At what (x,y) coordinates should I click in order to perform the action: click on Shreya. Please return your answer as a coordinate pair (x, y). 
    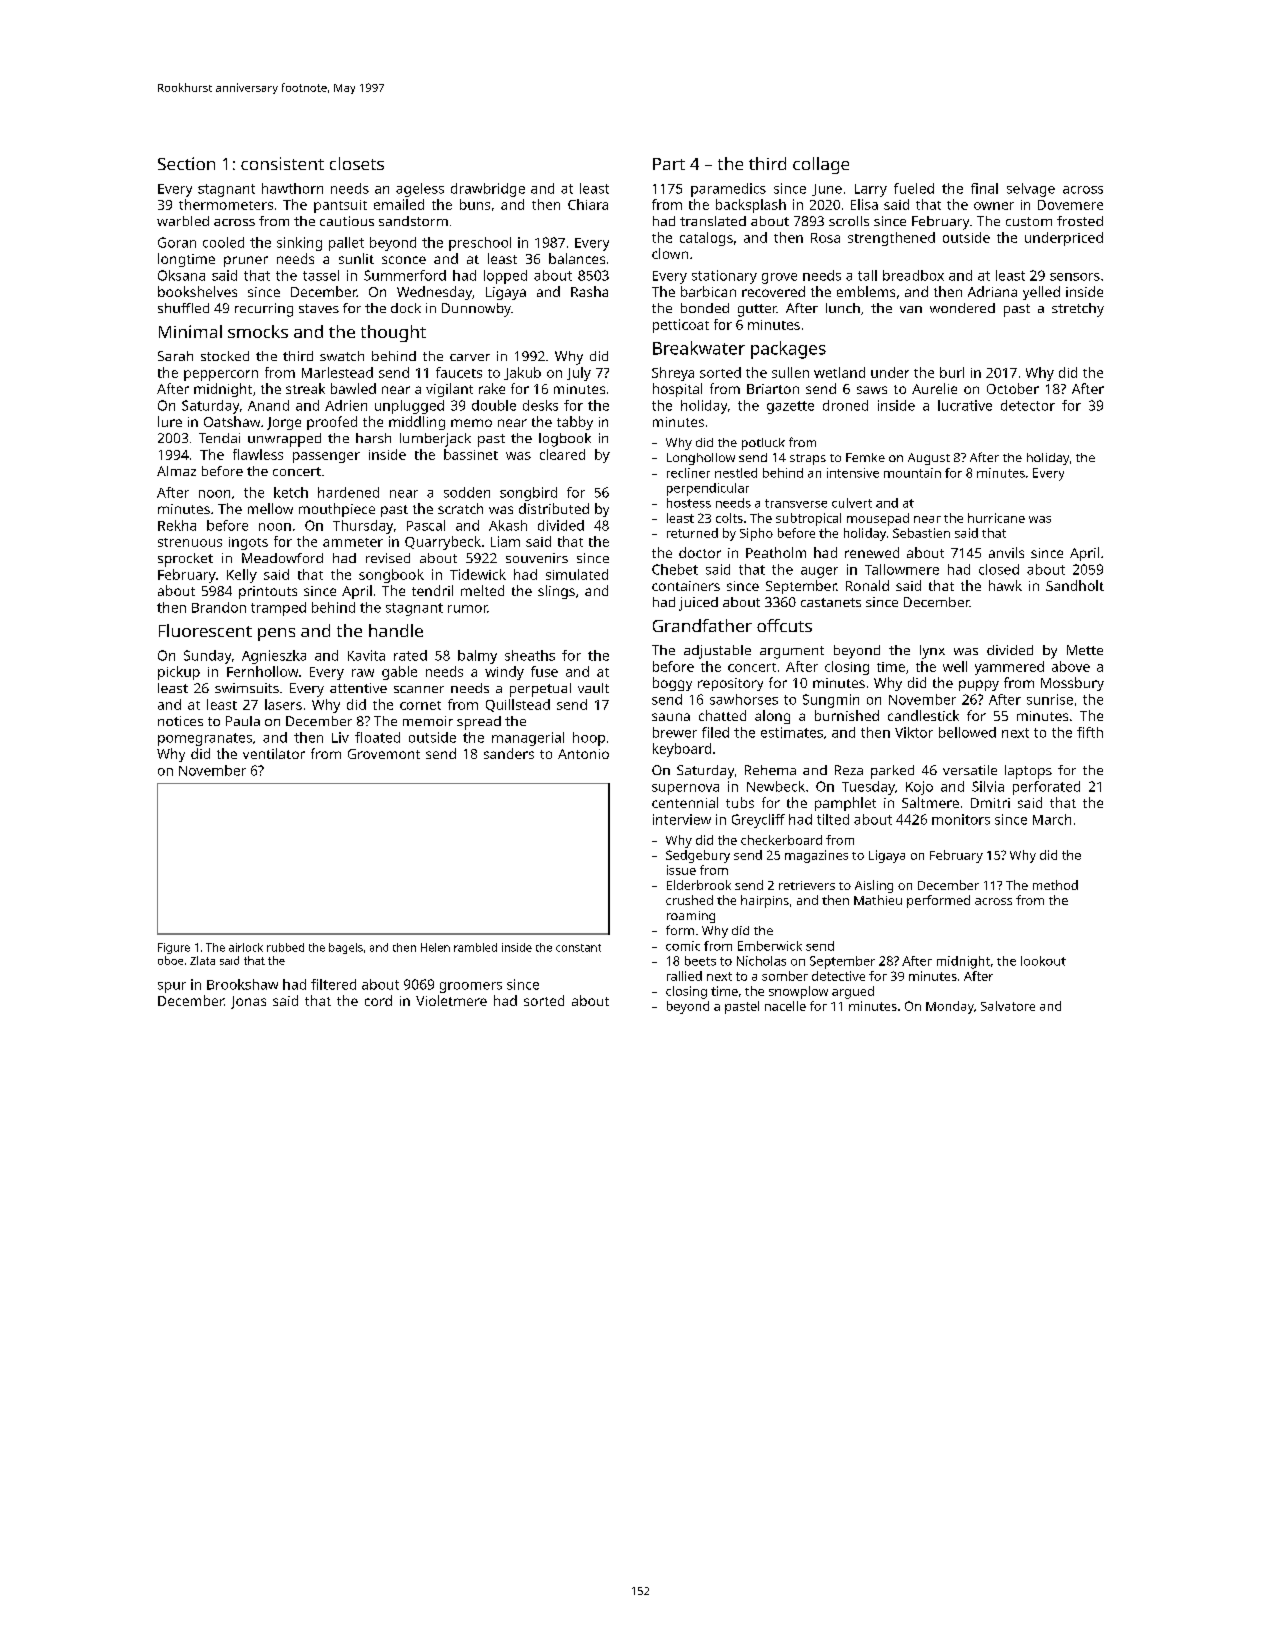
    Looking at the image, I should click on (673, 374).
